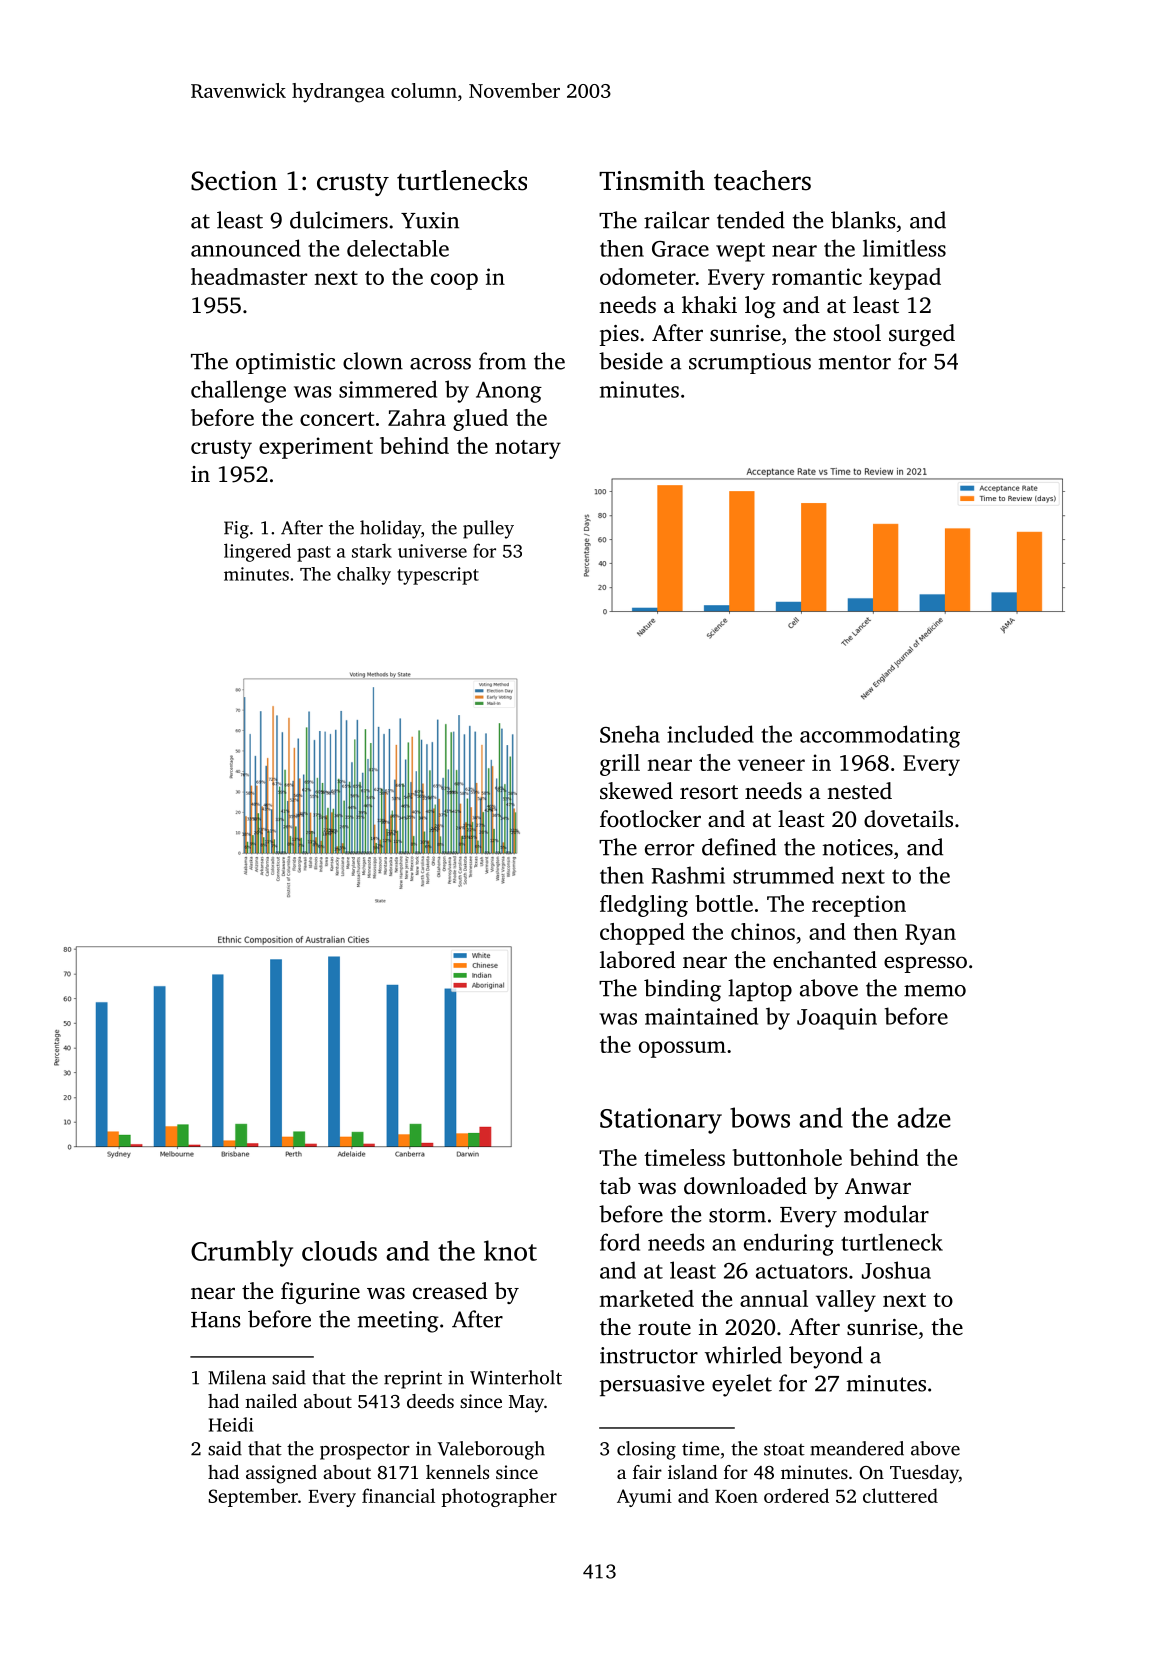  What do you see at coordinates (499, 1497) in the screenshot?
I see `photographer` at bounding box center [499, 1497].
